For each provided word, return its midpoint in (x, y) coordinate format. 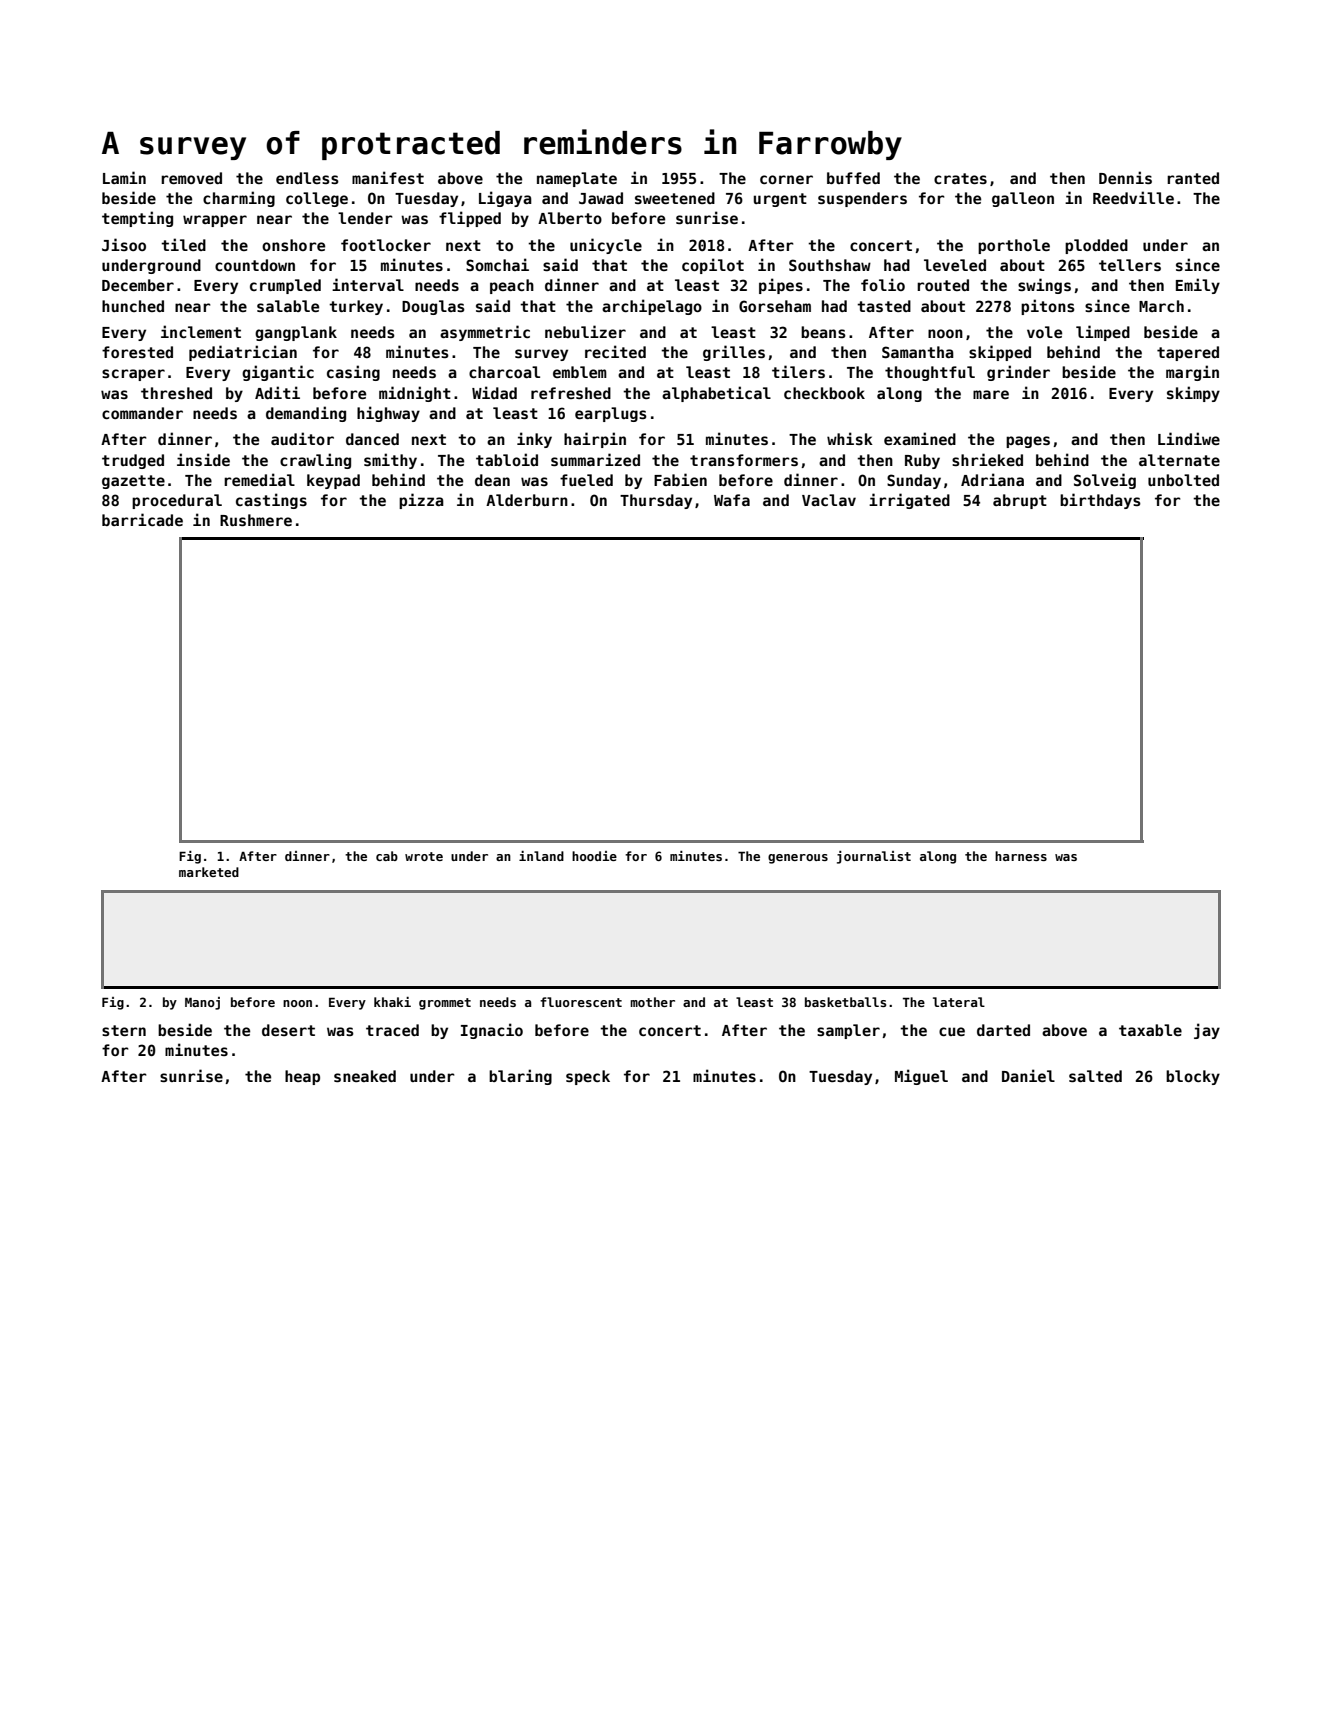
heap (302, 1077)
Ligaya (505, 199)
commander (142, 413)
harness (1021, 856)
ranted (1193, 178)
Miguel (921, 1077)
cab (387, 856)
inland (541, 856)
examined (920, 438)
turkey (356, 307)
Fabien (680, 479)
